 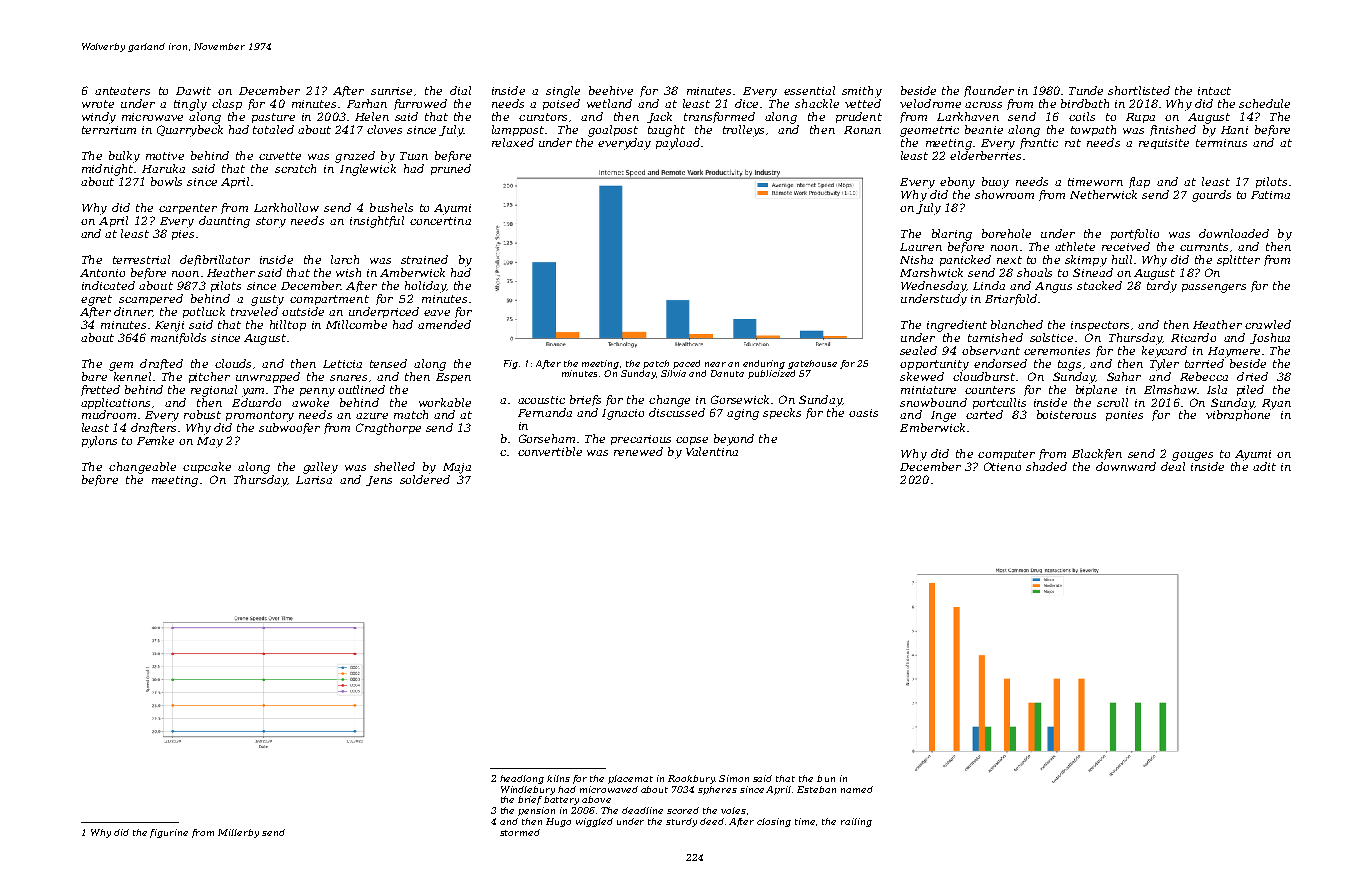 I want to click on bulky, so click(x=124, y=157).
